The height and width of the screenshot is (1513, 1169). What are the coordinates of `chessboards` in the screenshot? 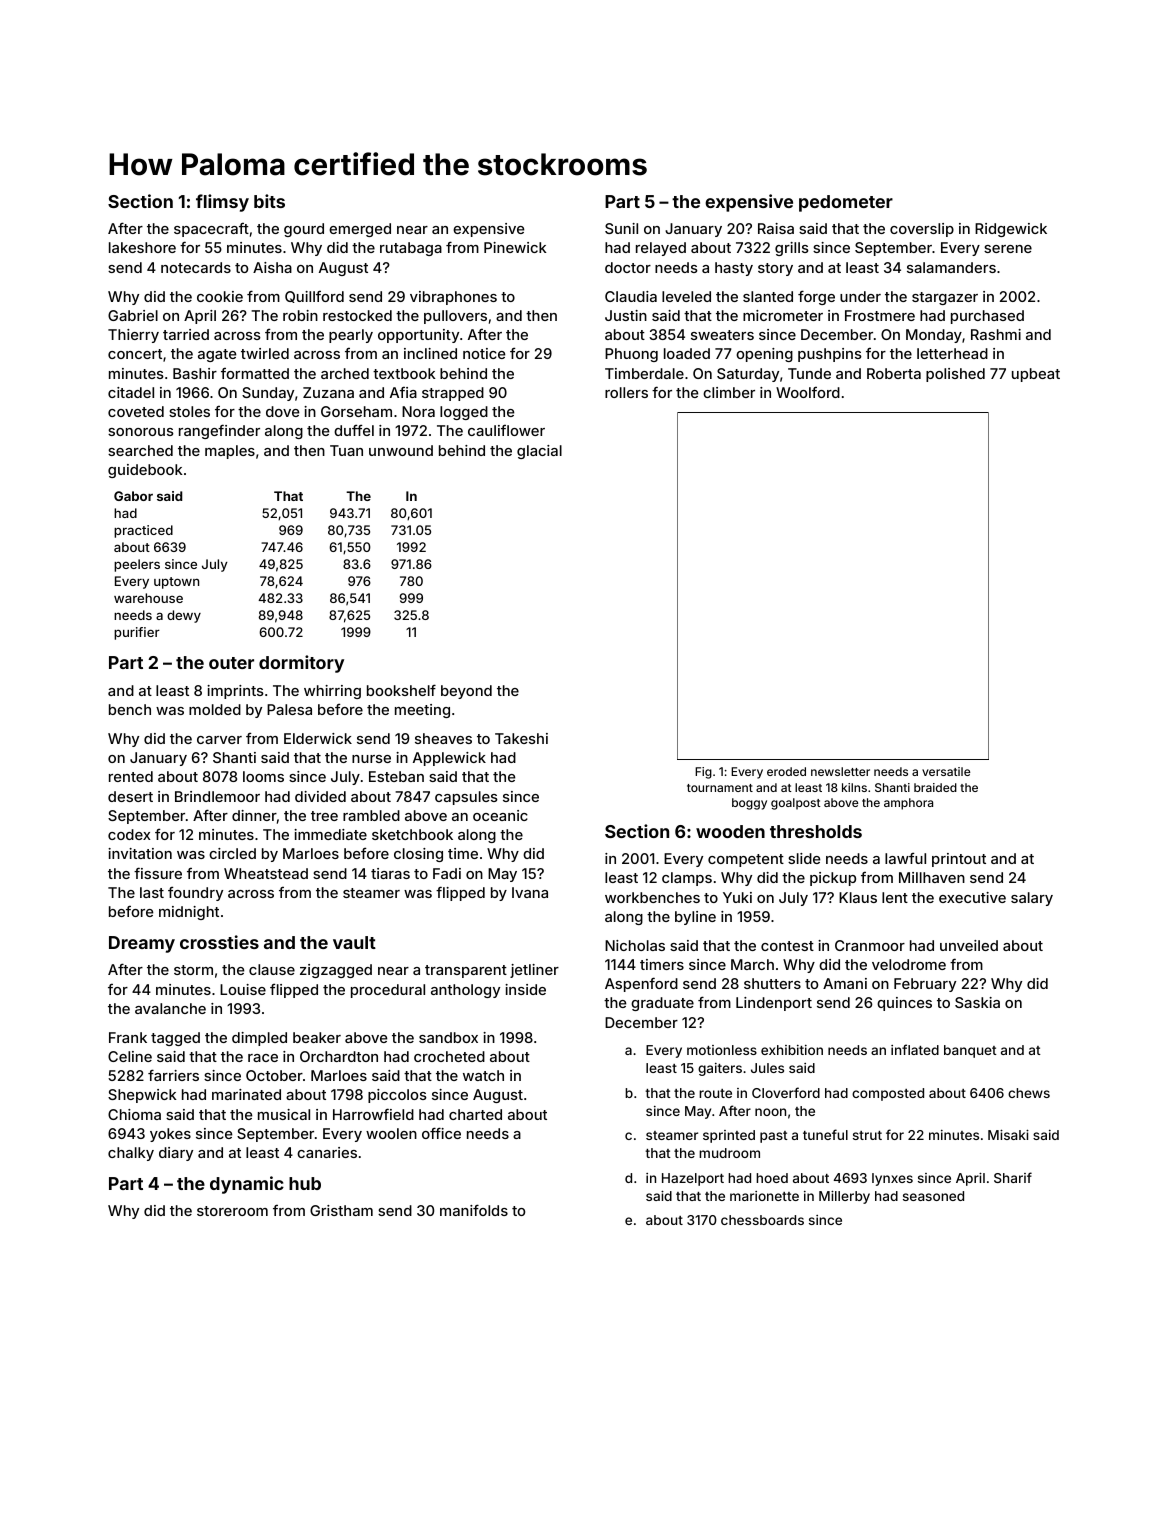 It's located at (762, 1220).
